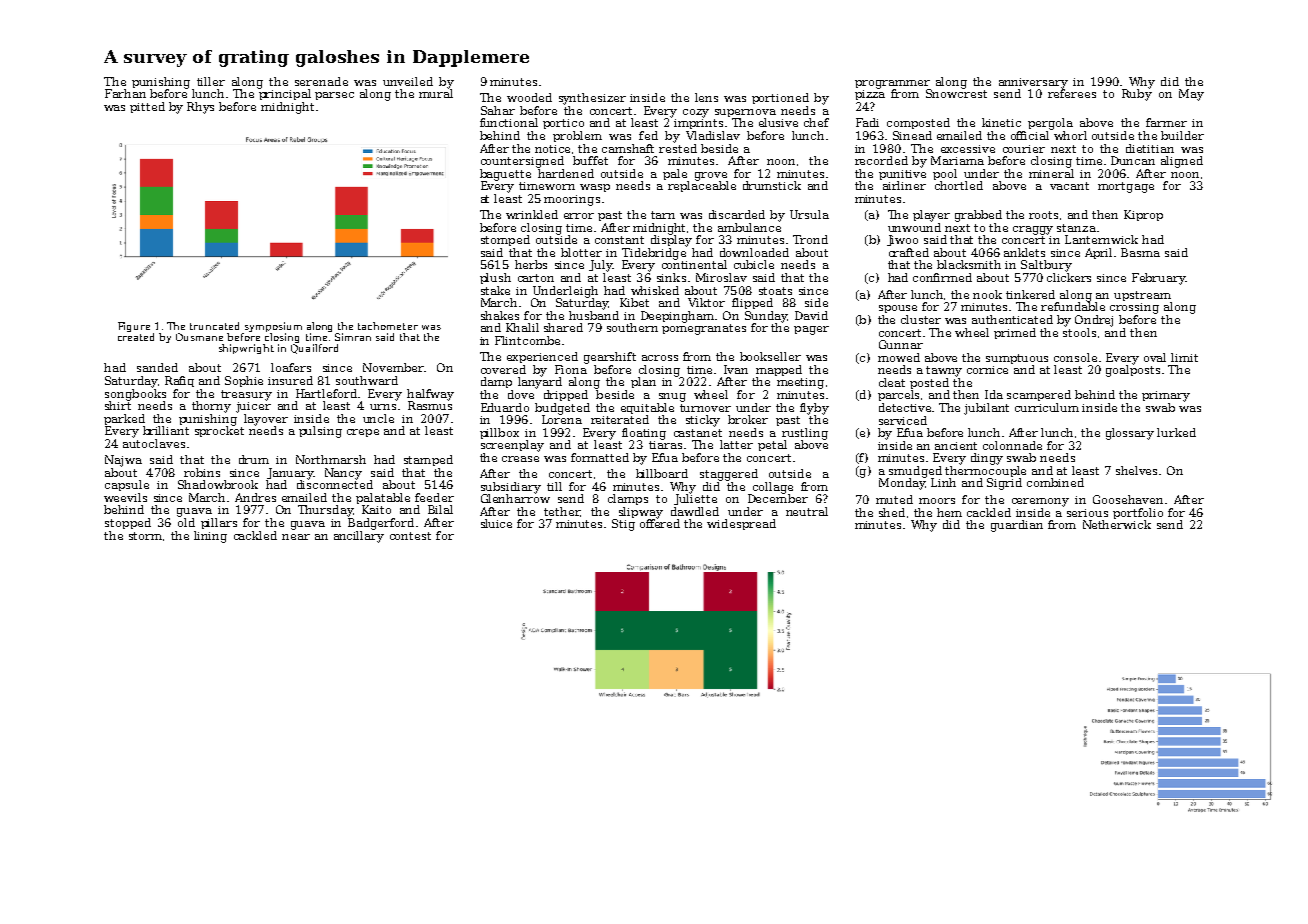 The width and height of the screenshot is (1308, 924). Describe the element at coordinates (752, 303) in the screenshot. I see `flipped` at that location.
